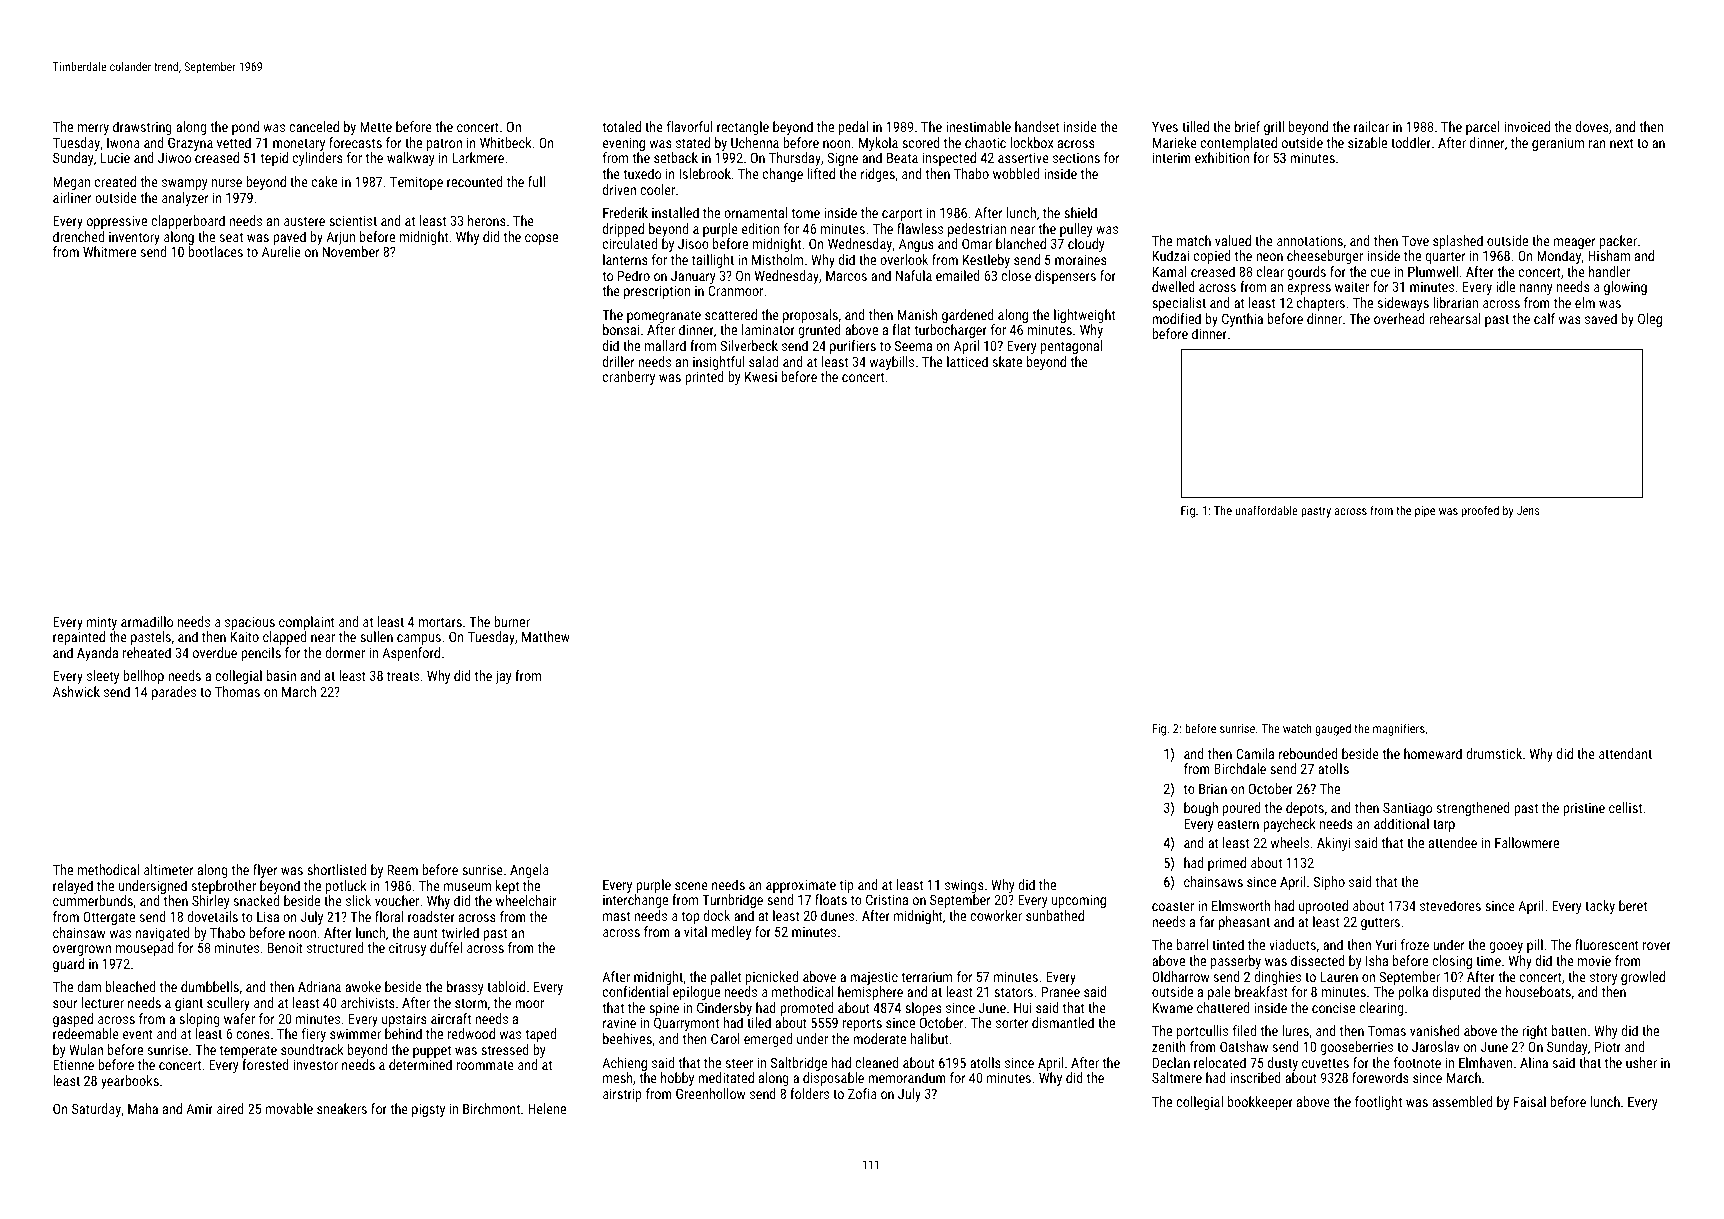  What do you see at coordinates (68, 965) in the screenshot?
I see `guard` at bounding box center [68, 965].
